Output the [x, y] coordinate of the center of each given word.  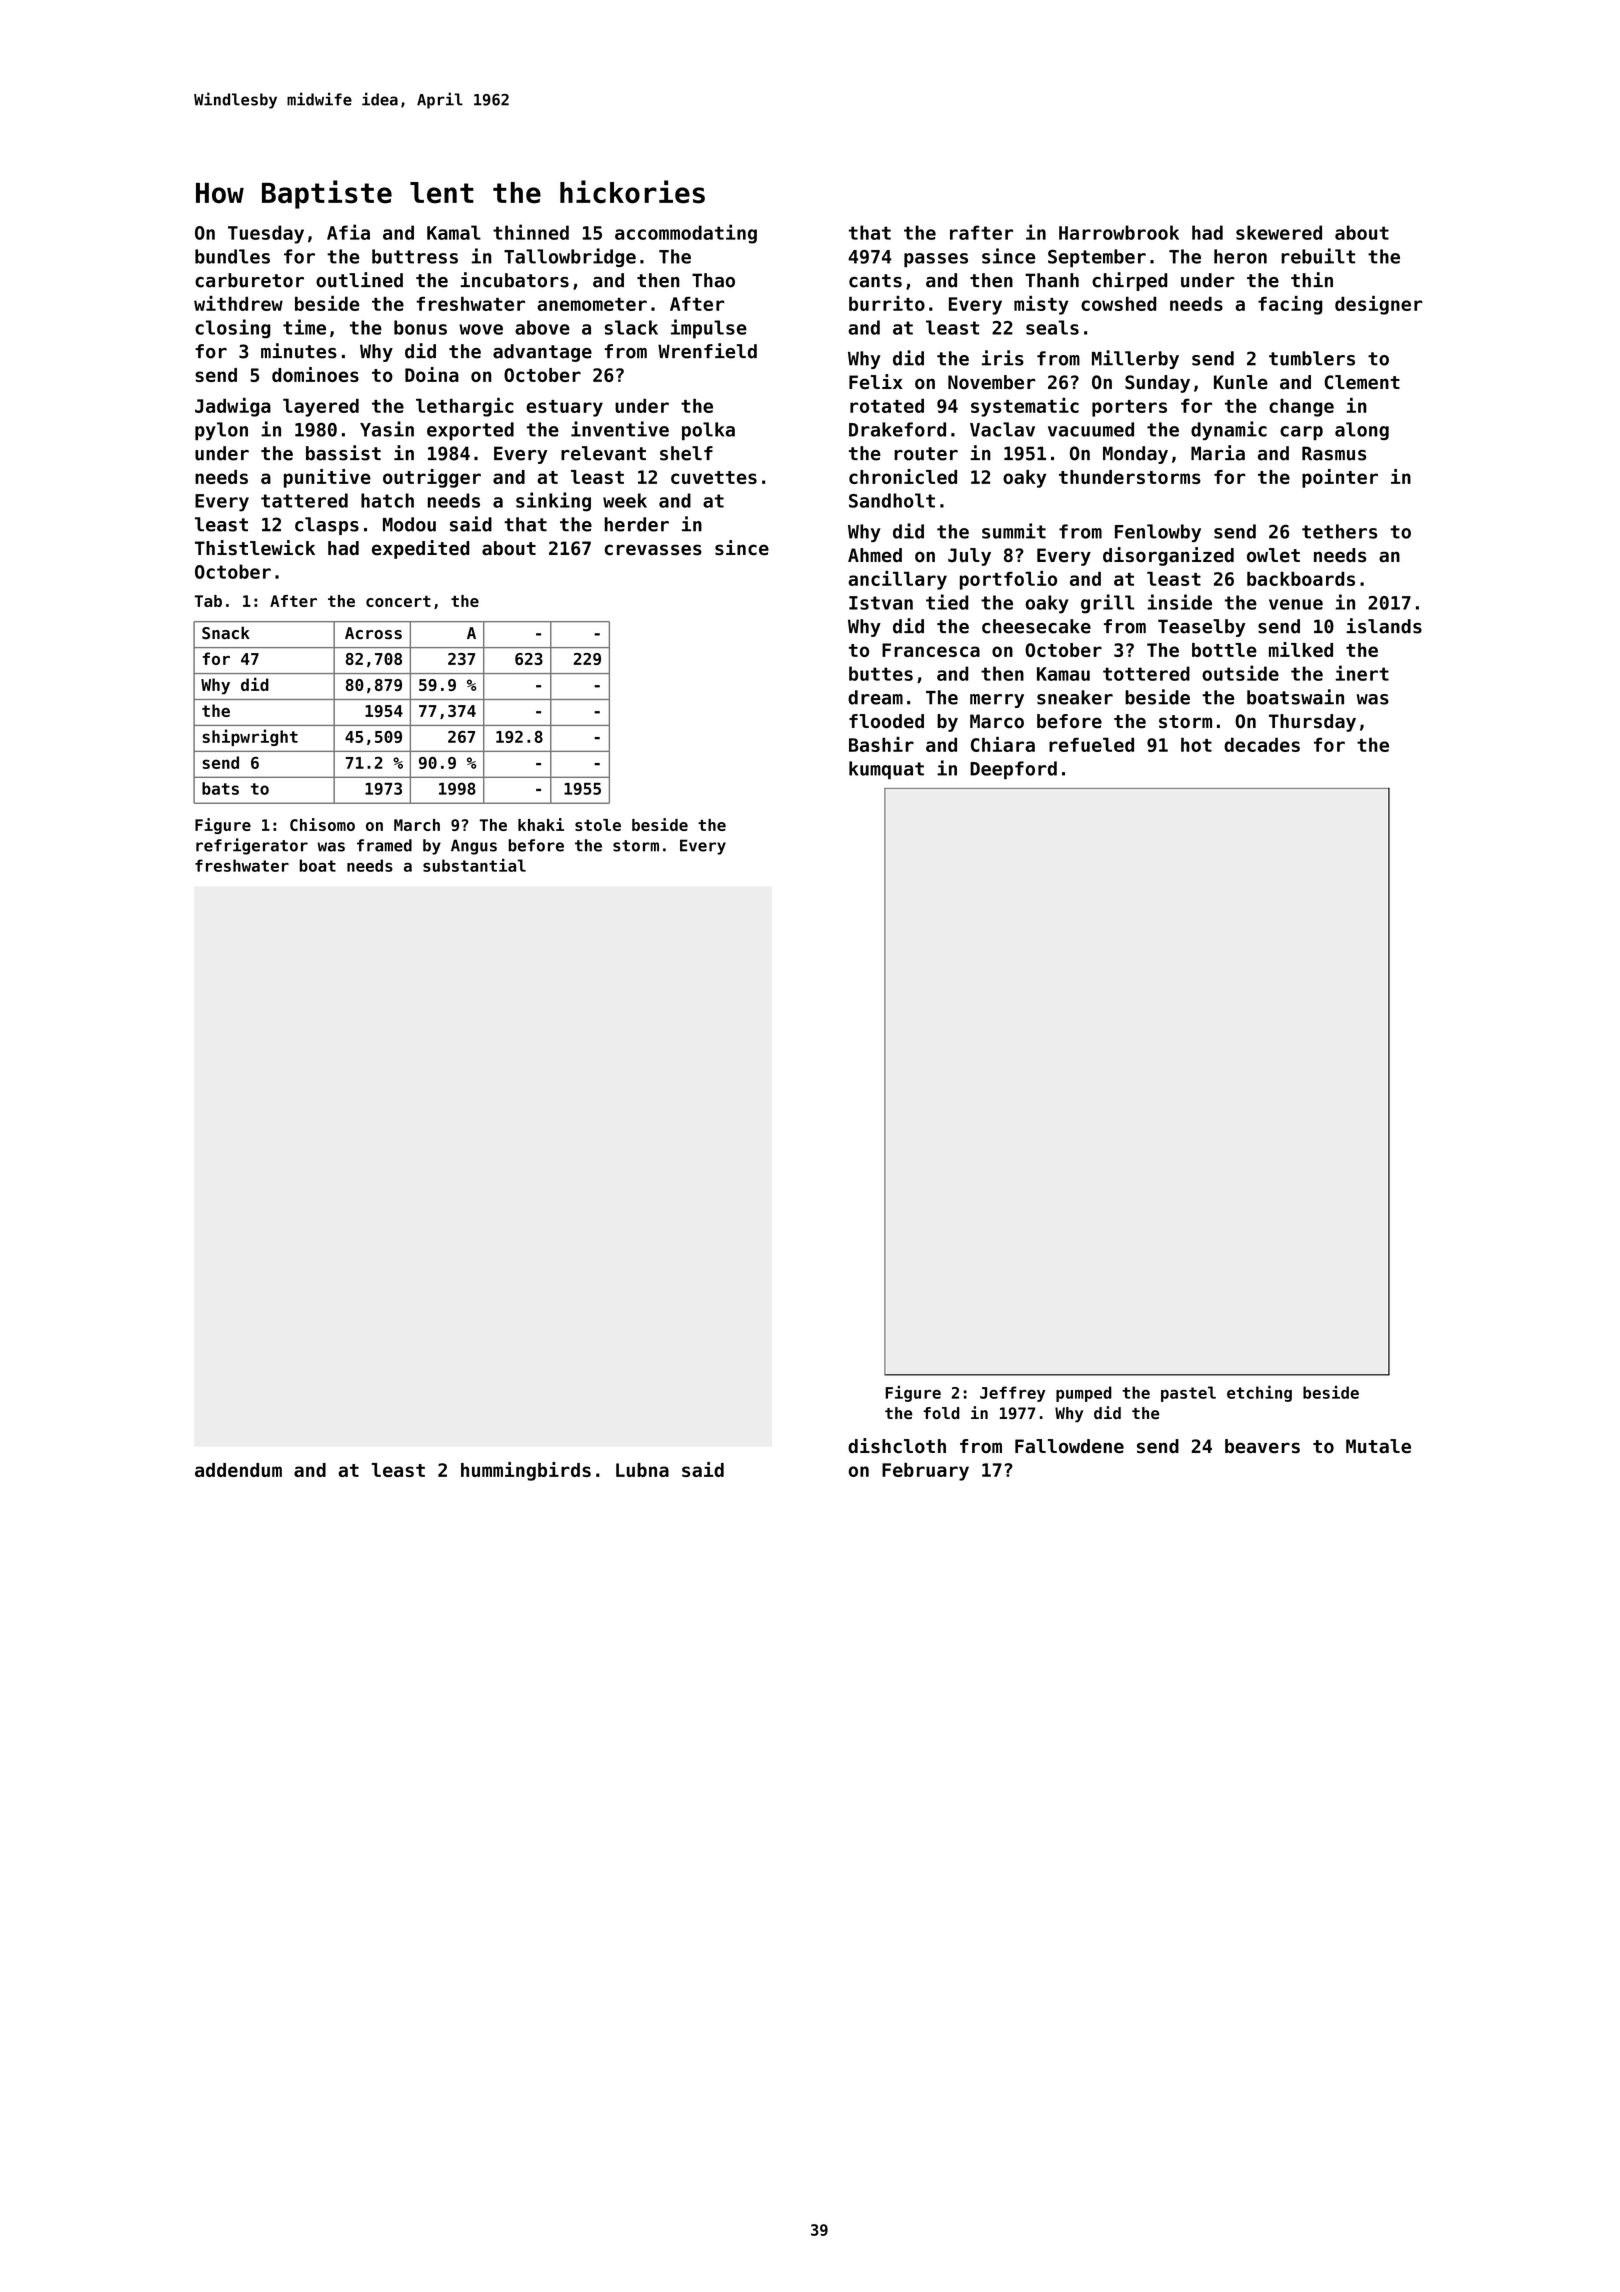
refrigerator [252, 846]
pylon [221, 431]
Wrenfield [707, 351]
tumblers [1312, 358]
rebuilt [1318, 256]
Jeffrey [1012, 1394]
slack [631, 327]
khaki [541, 824]
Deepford [1013, 770]
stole [598, 825]
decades [1262, 744]
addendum [238, 1470]
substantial [474, 865]
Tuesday [266, 234]
